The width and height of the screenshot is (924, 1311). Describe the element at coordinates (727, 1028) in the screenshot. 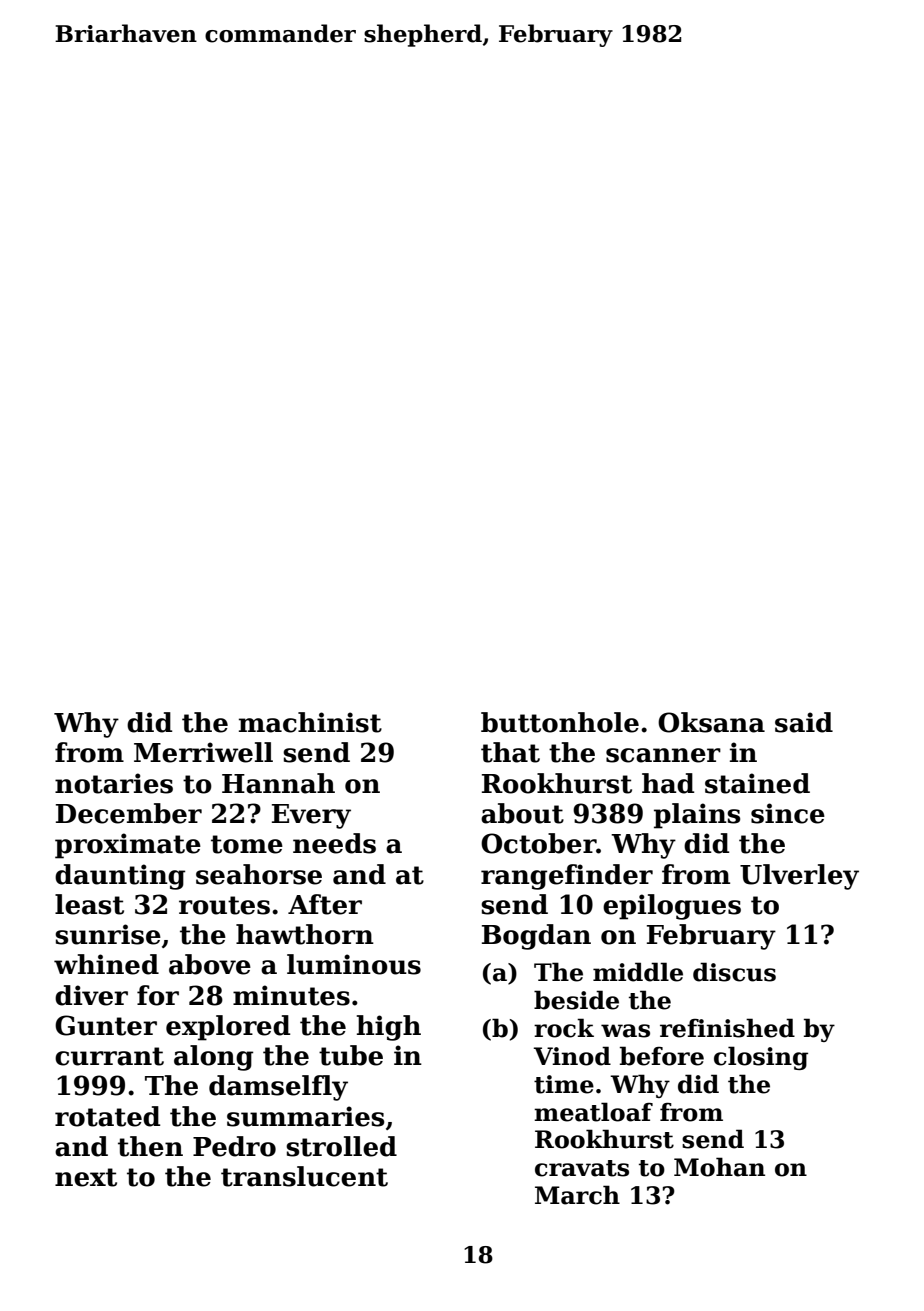

I see `refinished` at that location.
